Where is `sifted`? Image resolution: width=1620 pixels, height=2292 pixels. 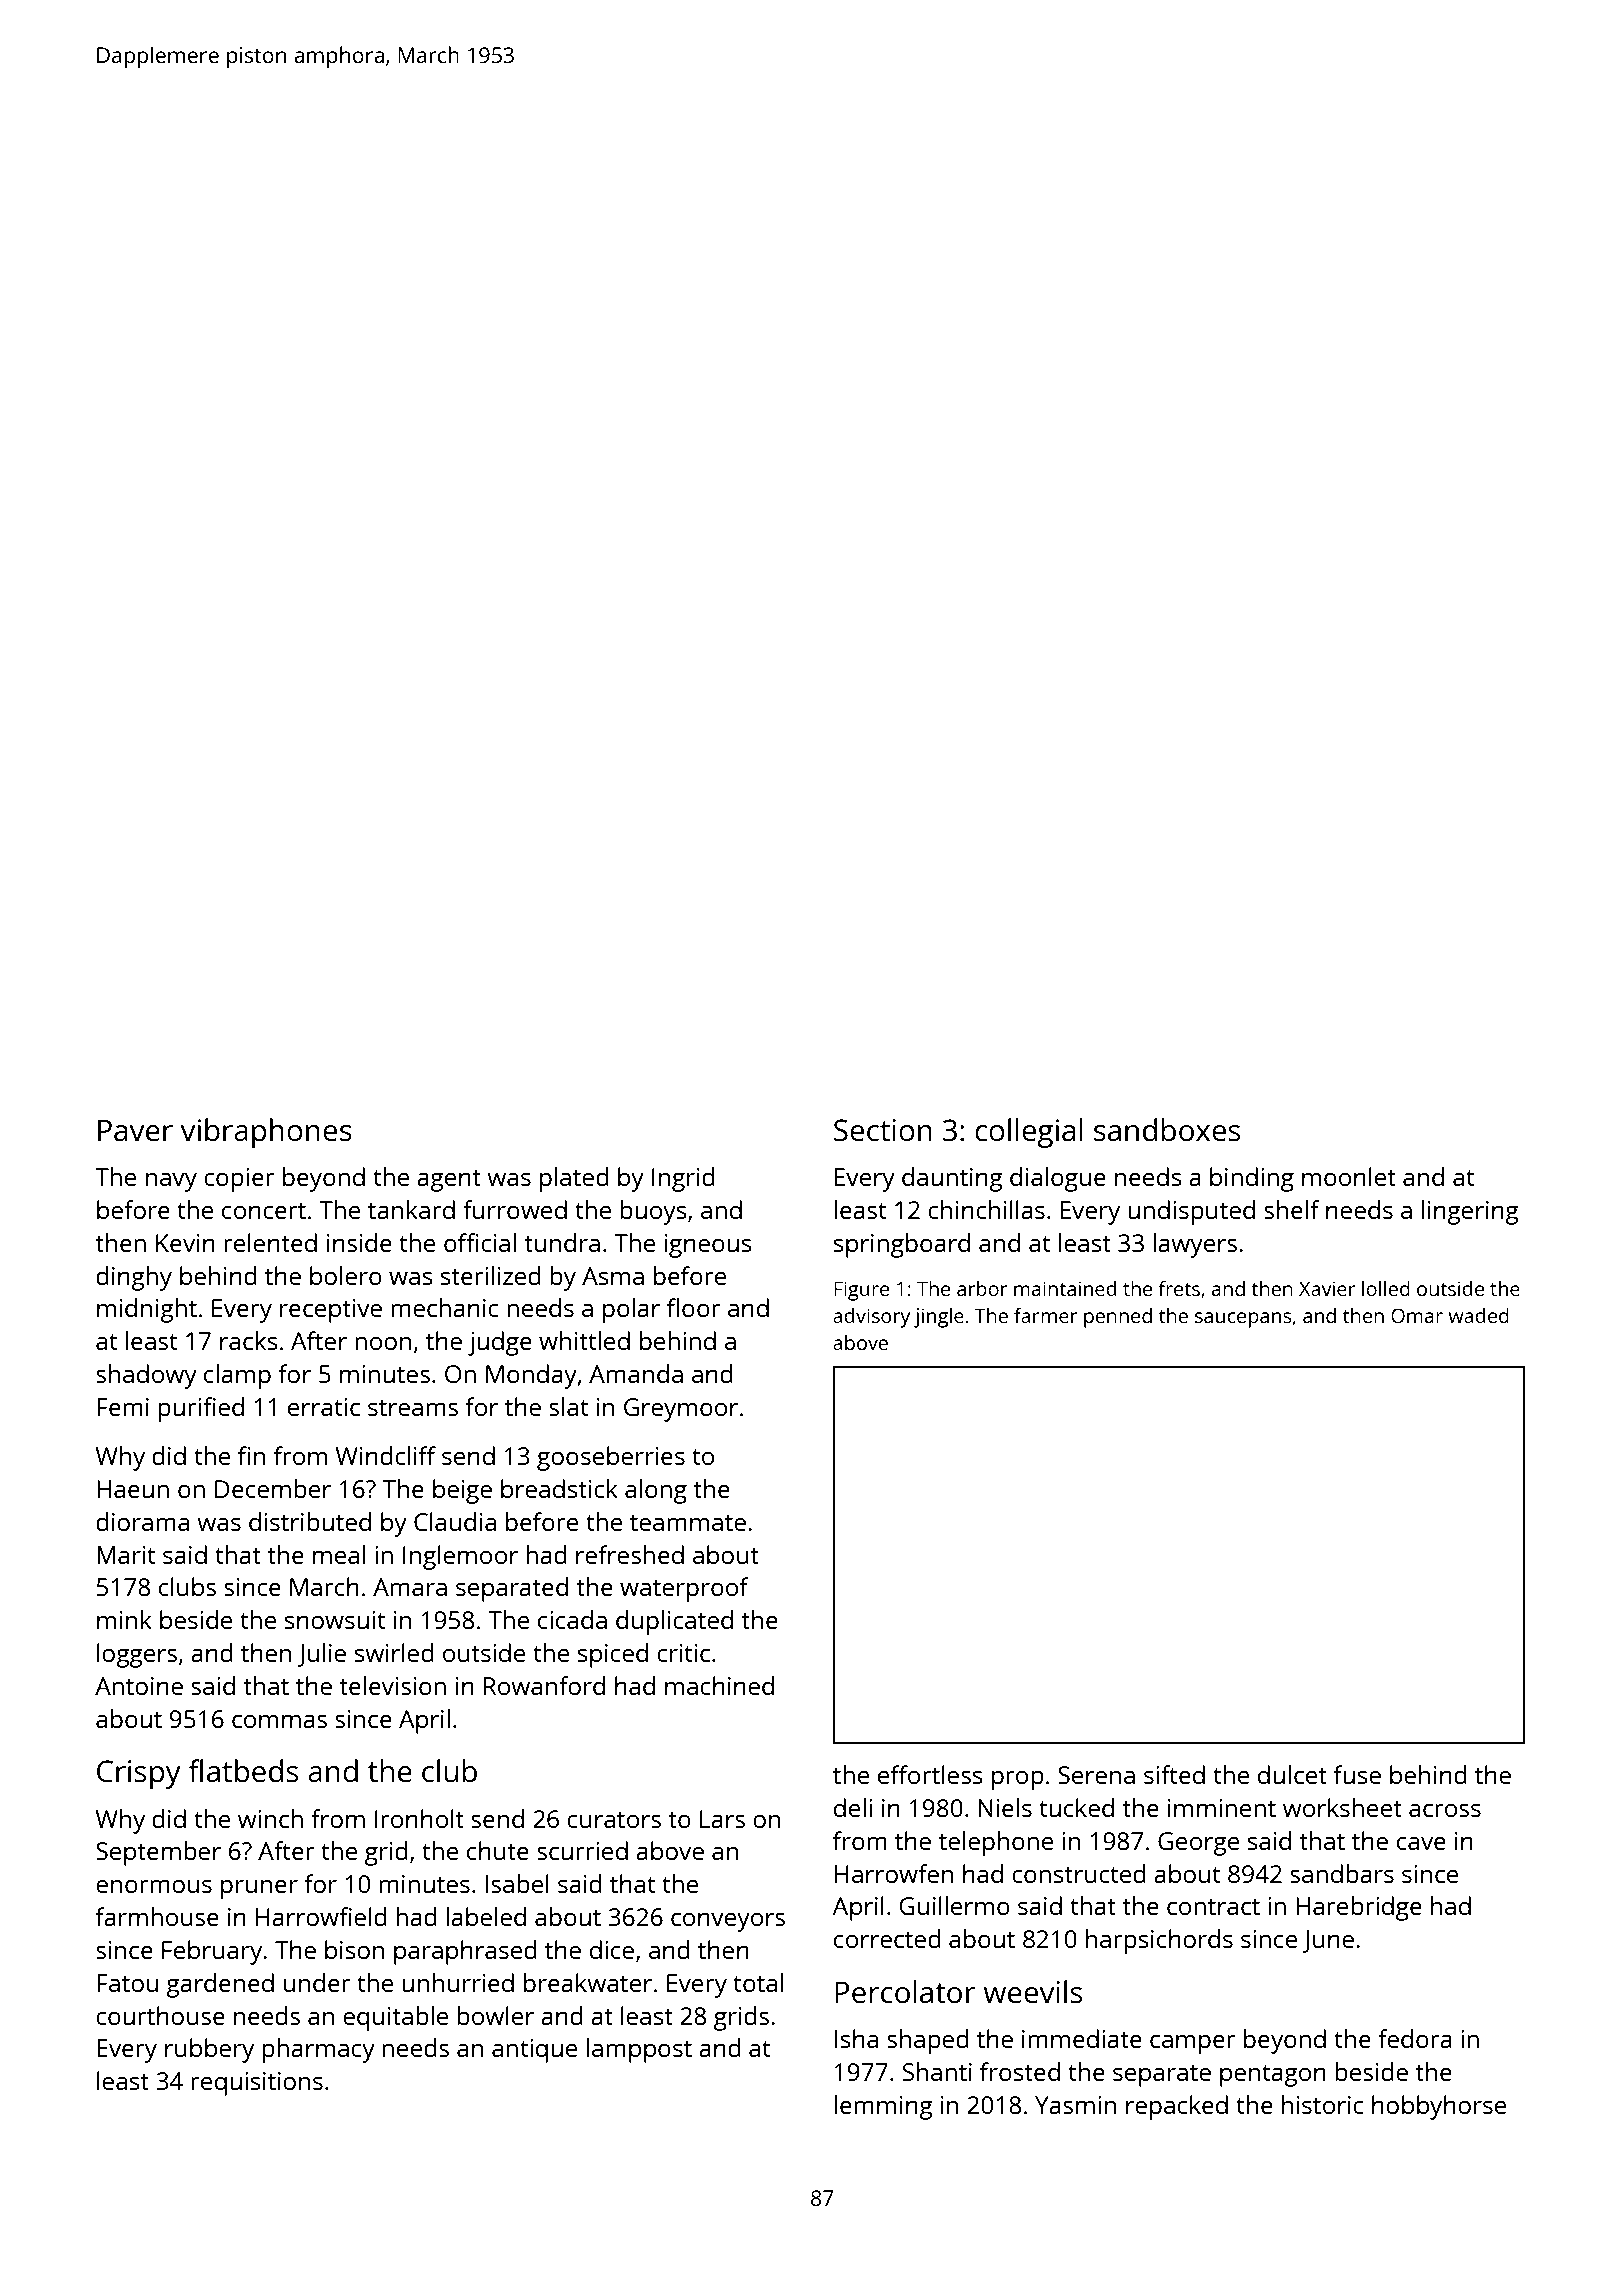
sifted is located at coordinates (1174, 1774).
